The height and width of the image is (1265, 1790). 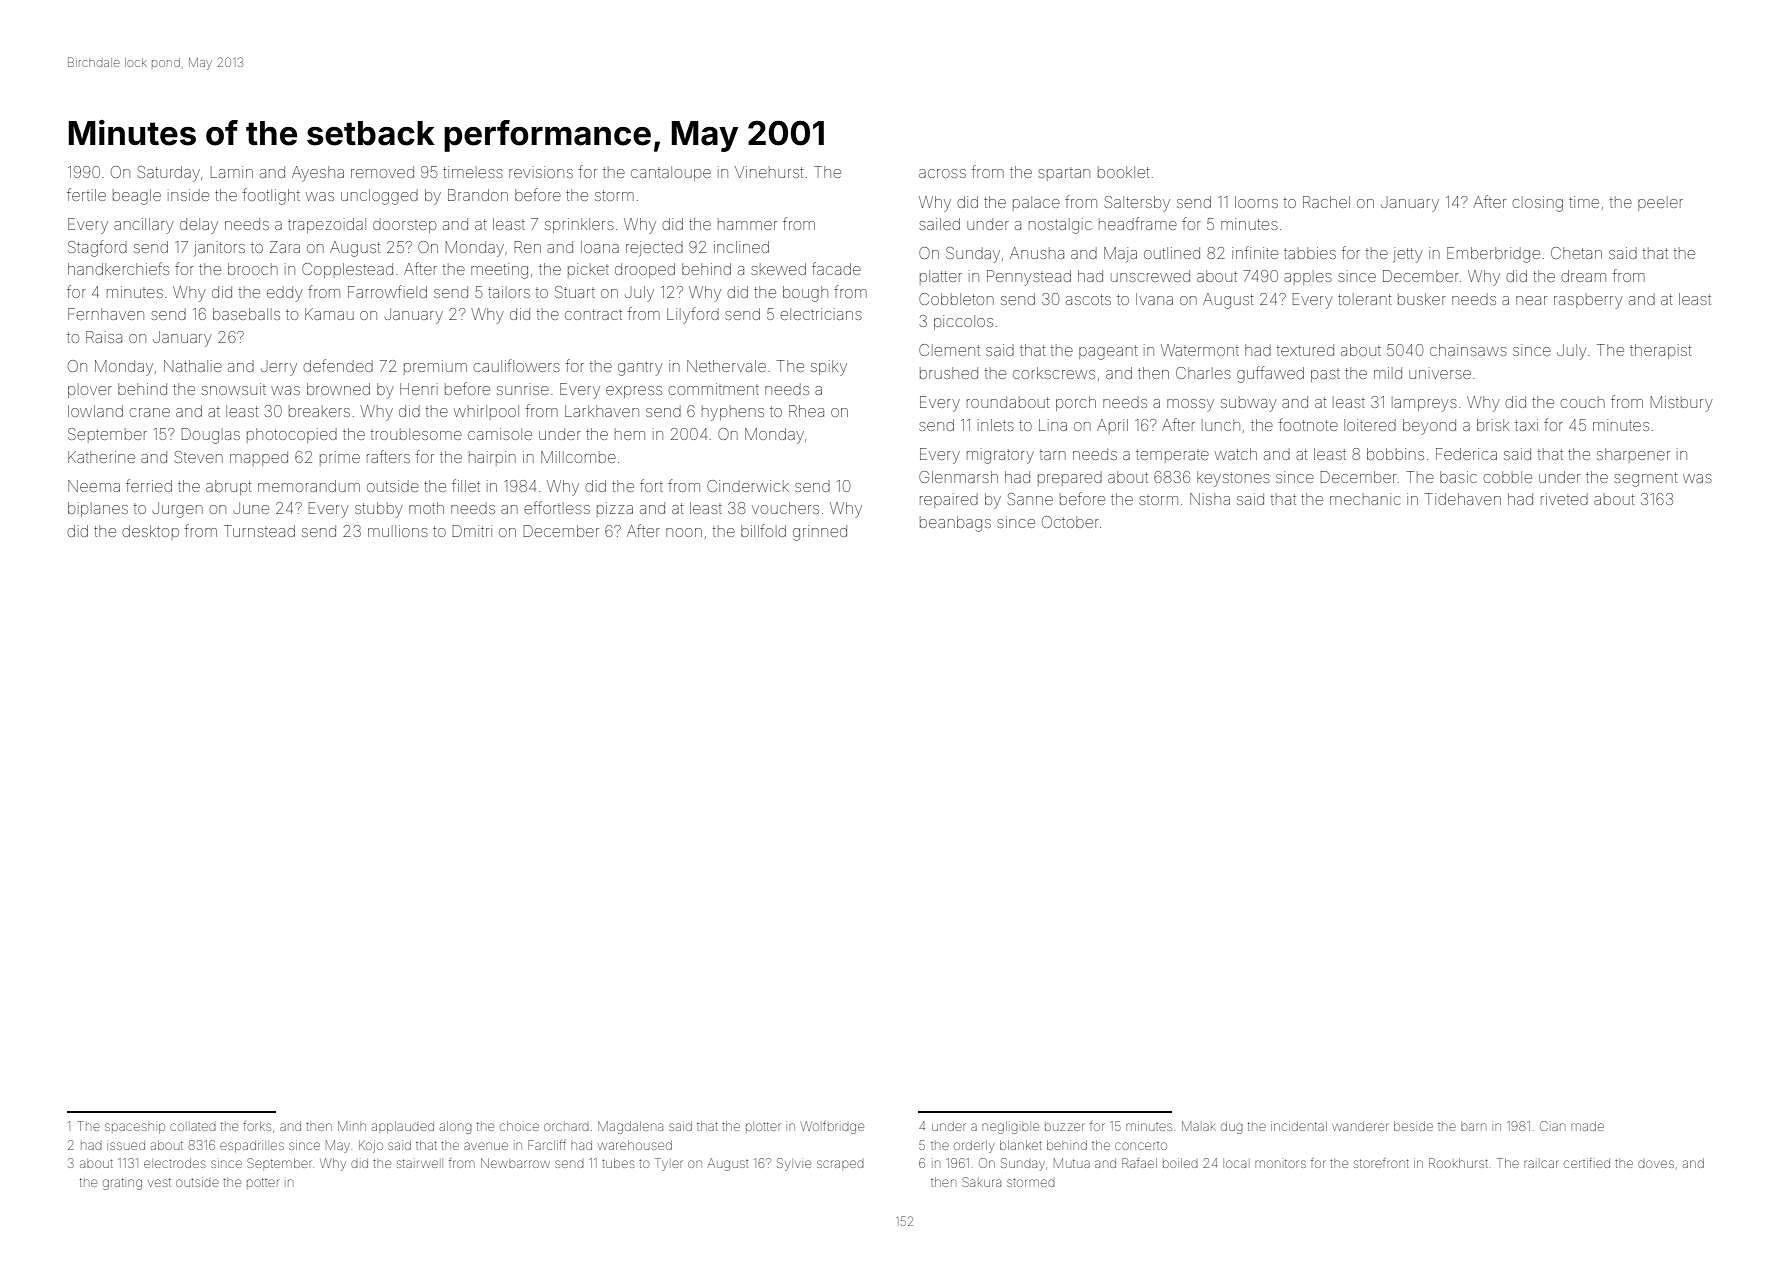 I want to click on Tidehaven, so click(x=1463, y=499).
